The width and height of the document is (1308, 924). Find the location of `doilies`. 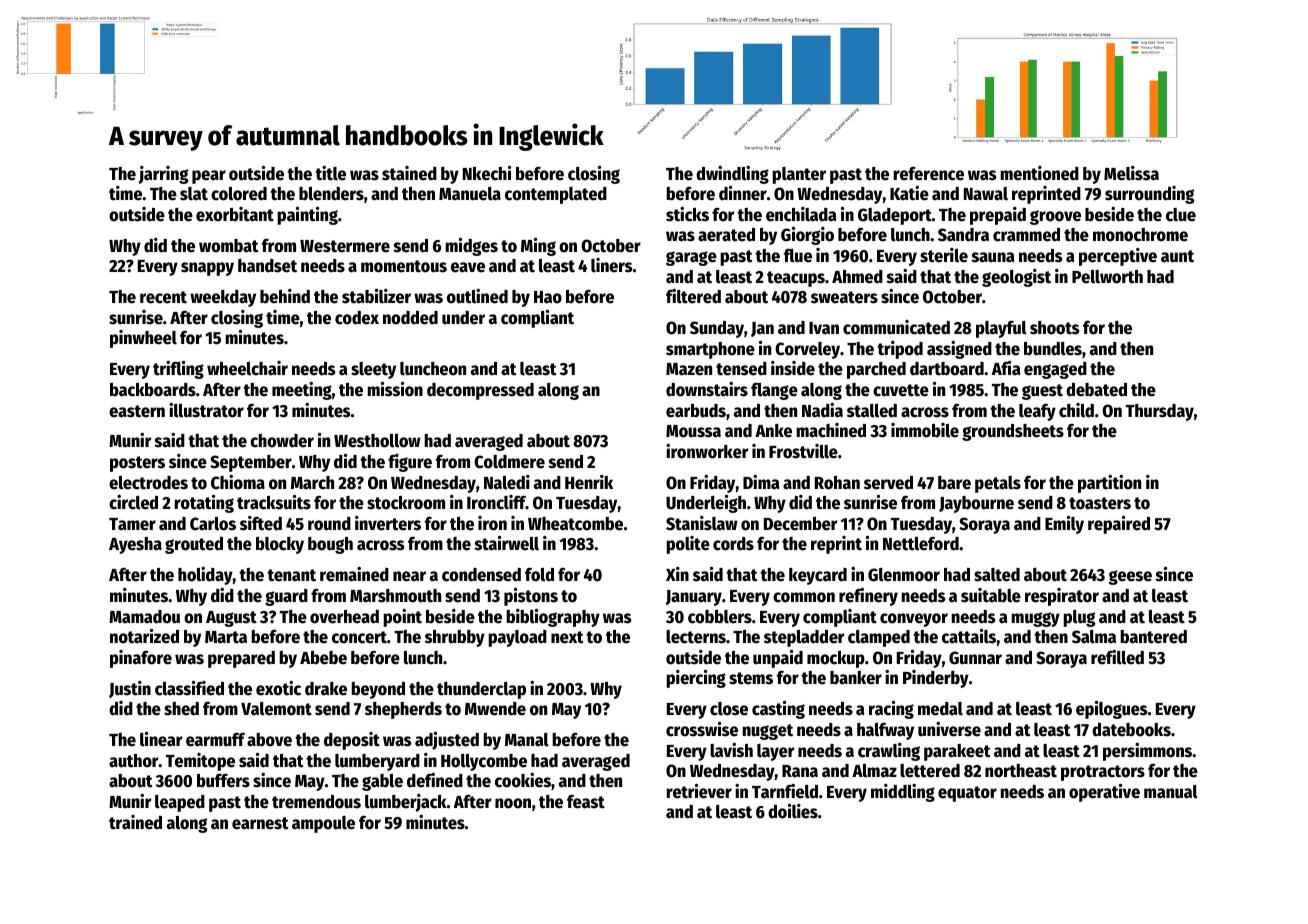

doilies is located at coordinates (793, 811).
